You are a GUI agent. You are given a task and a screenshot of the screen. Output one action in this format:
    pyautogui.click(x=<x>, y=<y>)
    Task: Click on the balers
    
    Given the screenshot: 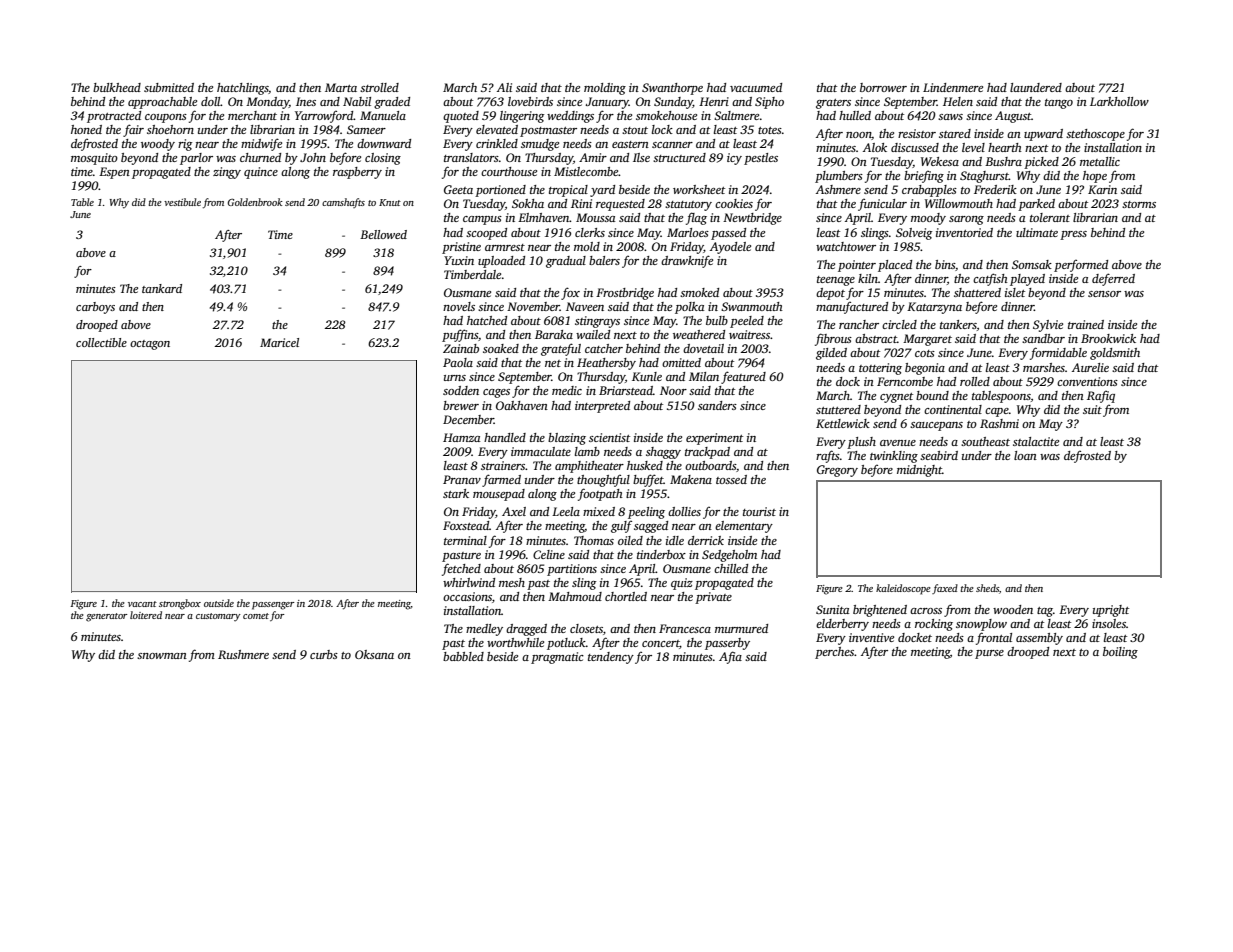 What is the action you would take?
    pyautogui.click(x=604, y=260)
